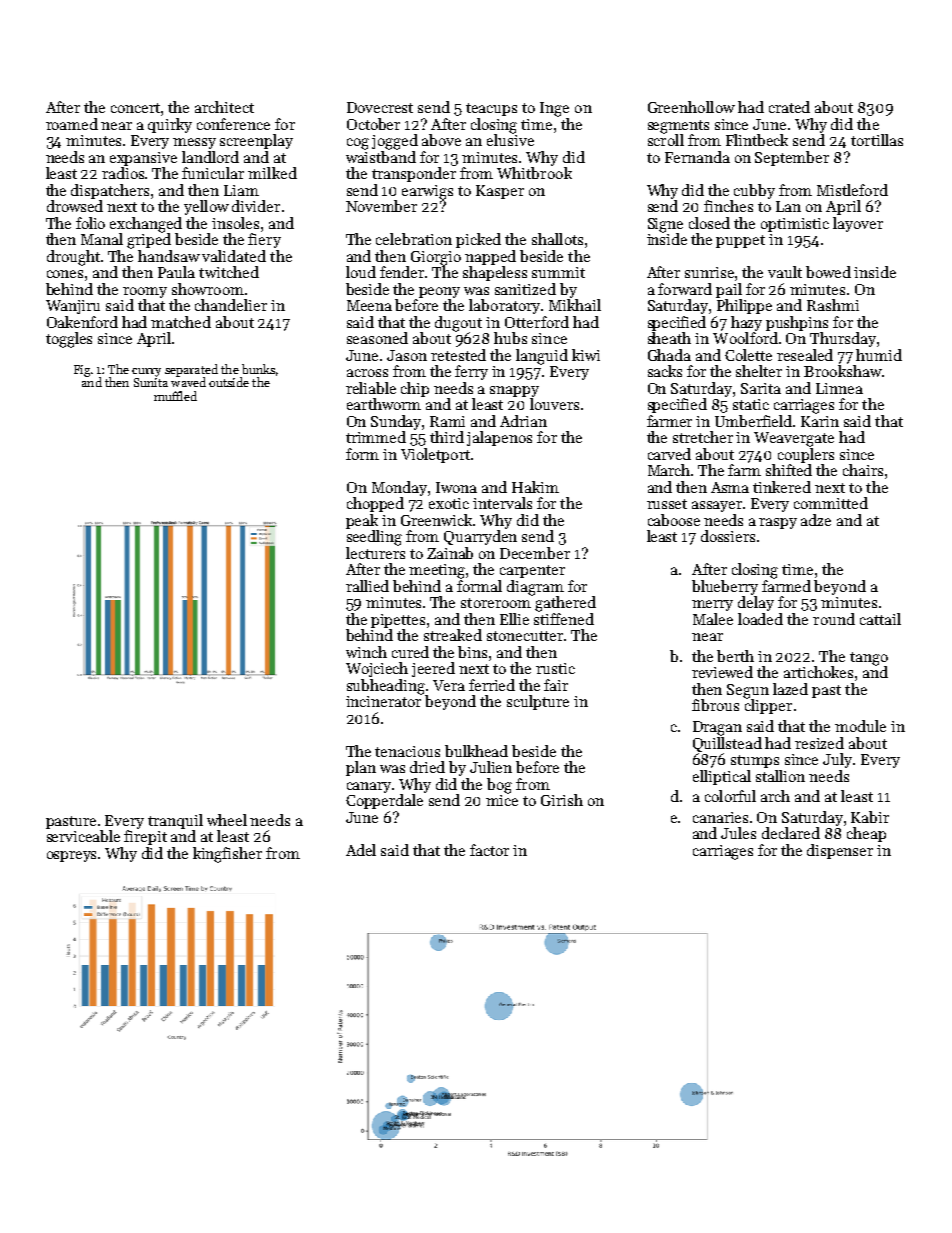 The width and height of the image is (952, 1233). What do you see at coordinates (361, 850) in the image?
I see `Adel` at bounding box center [361, 850].
